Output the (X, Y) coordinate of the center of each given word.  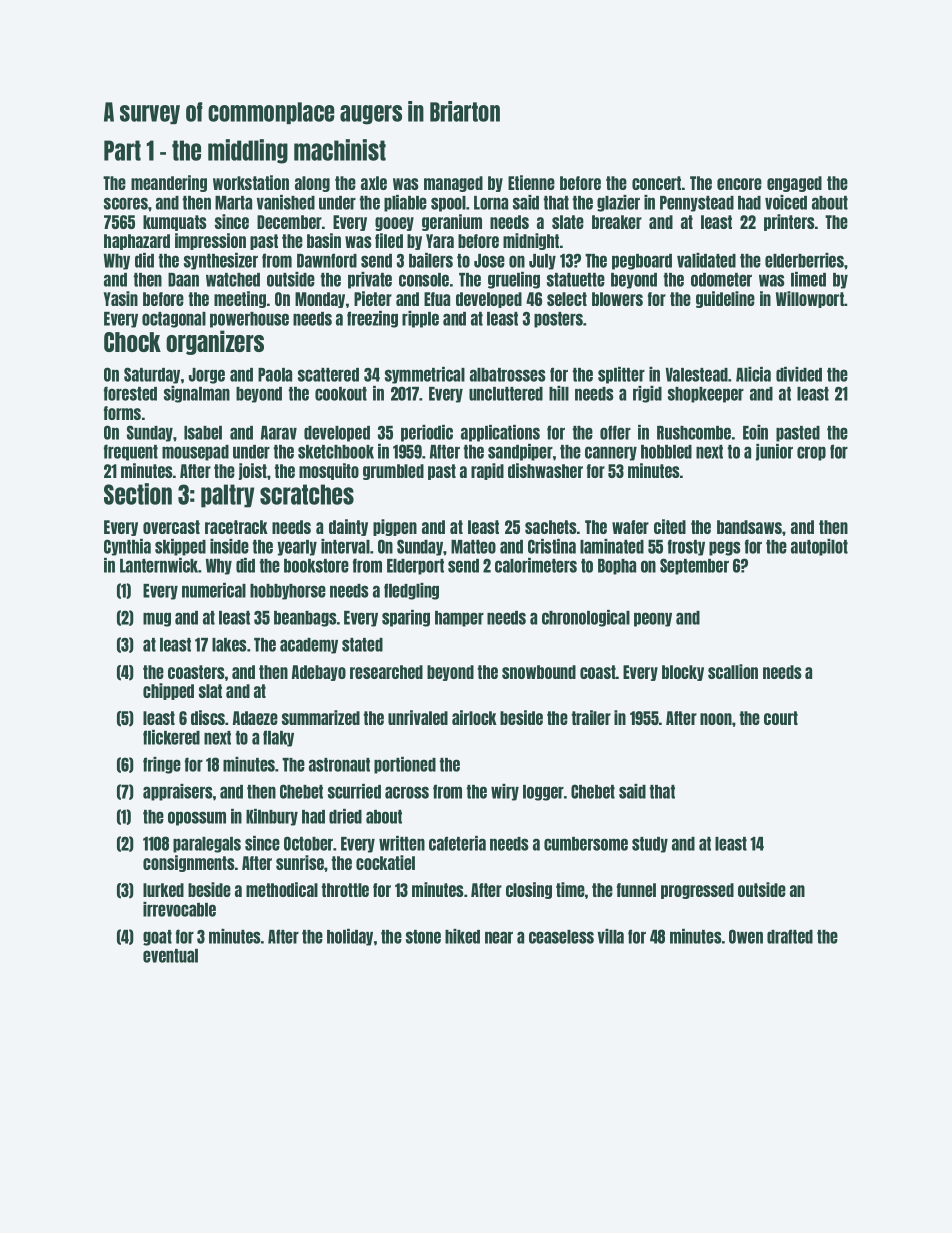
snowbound (539, 672)
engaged (794, 184)
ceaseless (561, 937)
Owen (746, 936)
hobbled (666, 452)
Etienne (531, 182)
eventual (170, 956)
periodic (427, 433)
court (781, 718)
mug (157, 619)
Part (122, 150)
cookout (341, 394)
